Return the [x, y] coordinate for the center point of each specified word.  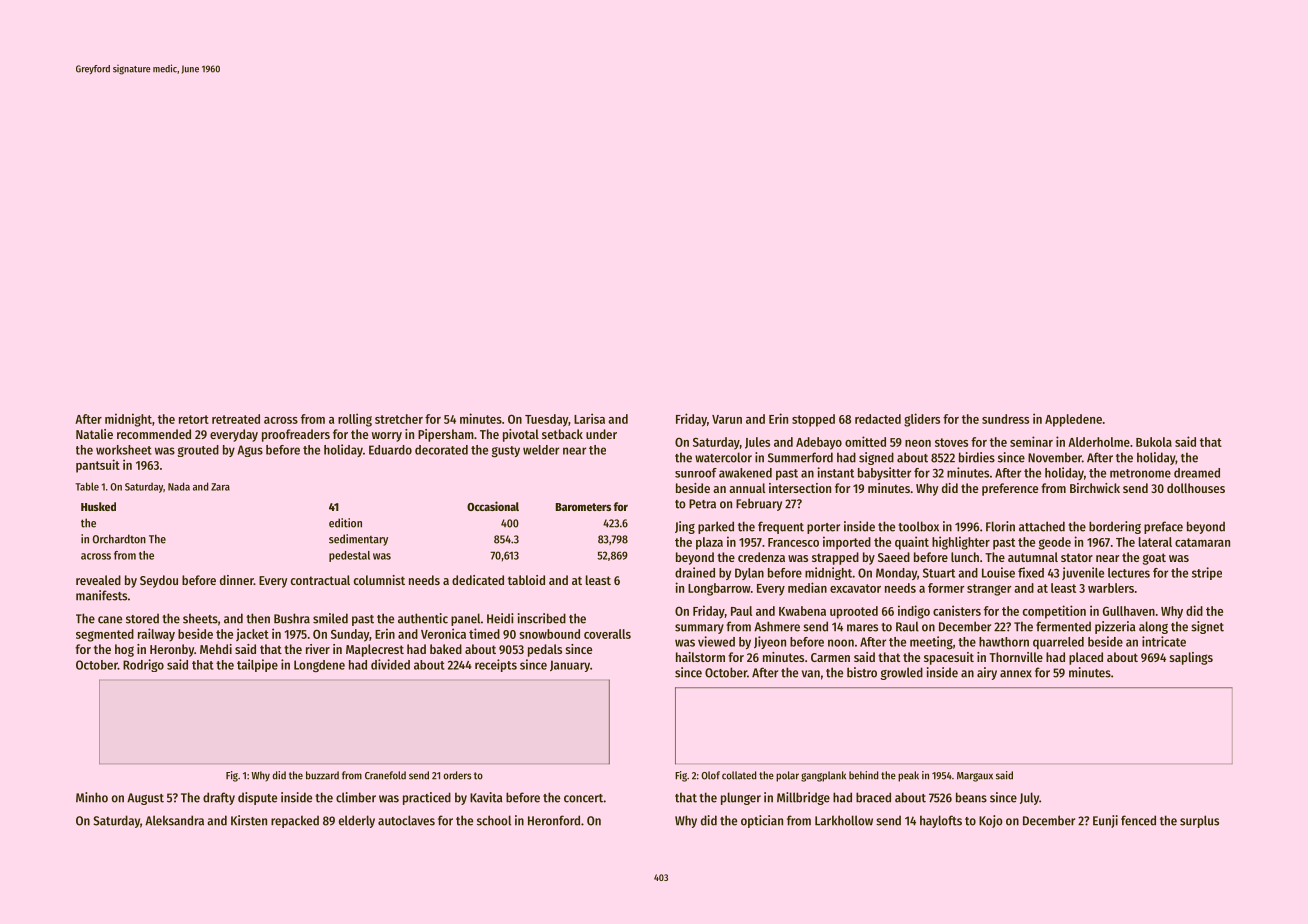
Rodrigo [143, 665]
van [811, 674]
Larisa [589, 418]
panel [465, 619]
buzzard [322, 775]
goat [1154, 559]
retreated [236, 419]
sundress [1005, 419]
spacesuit [949, 658]
